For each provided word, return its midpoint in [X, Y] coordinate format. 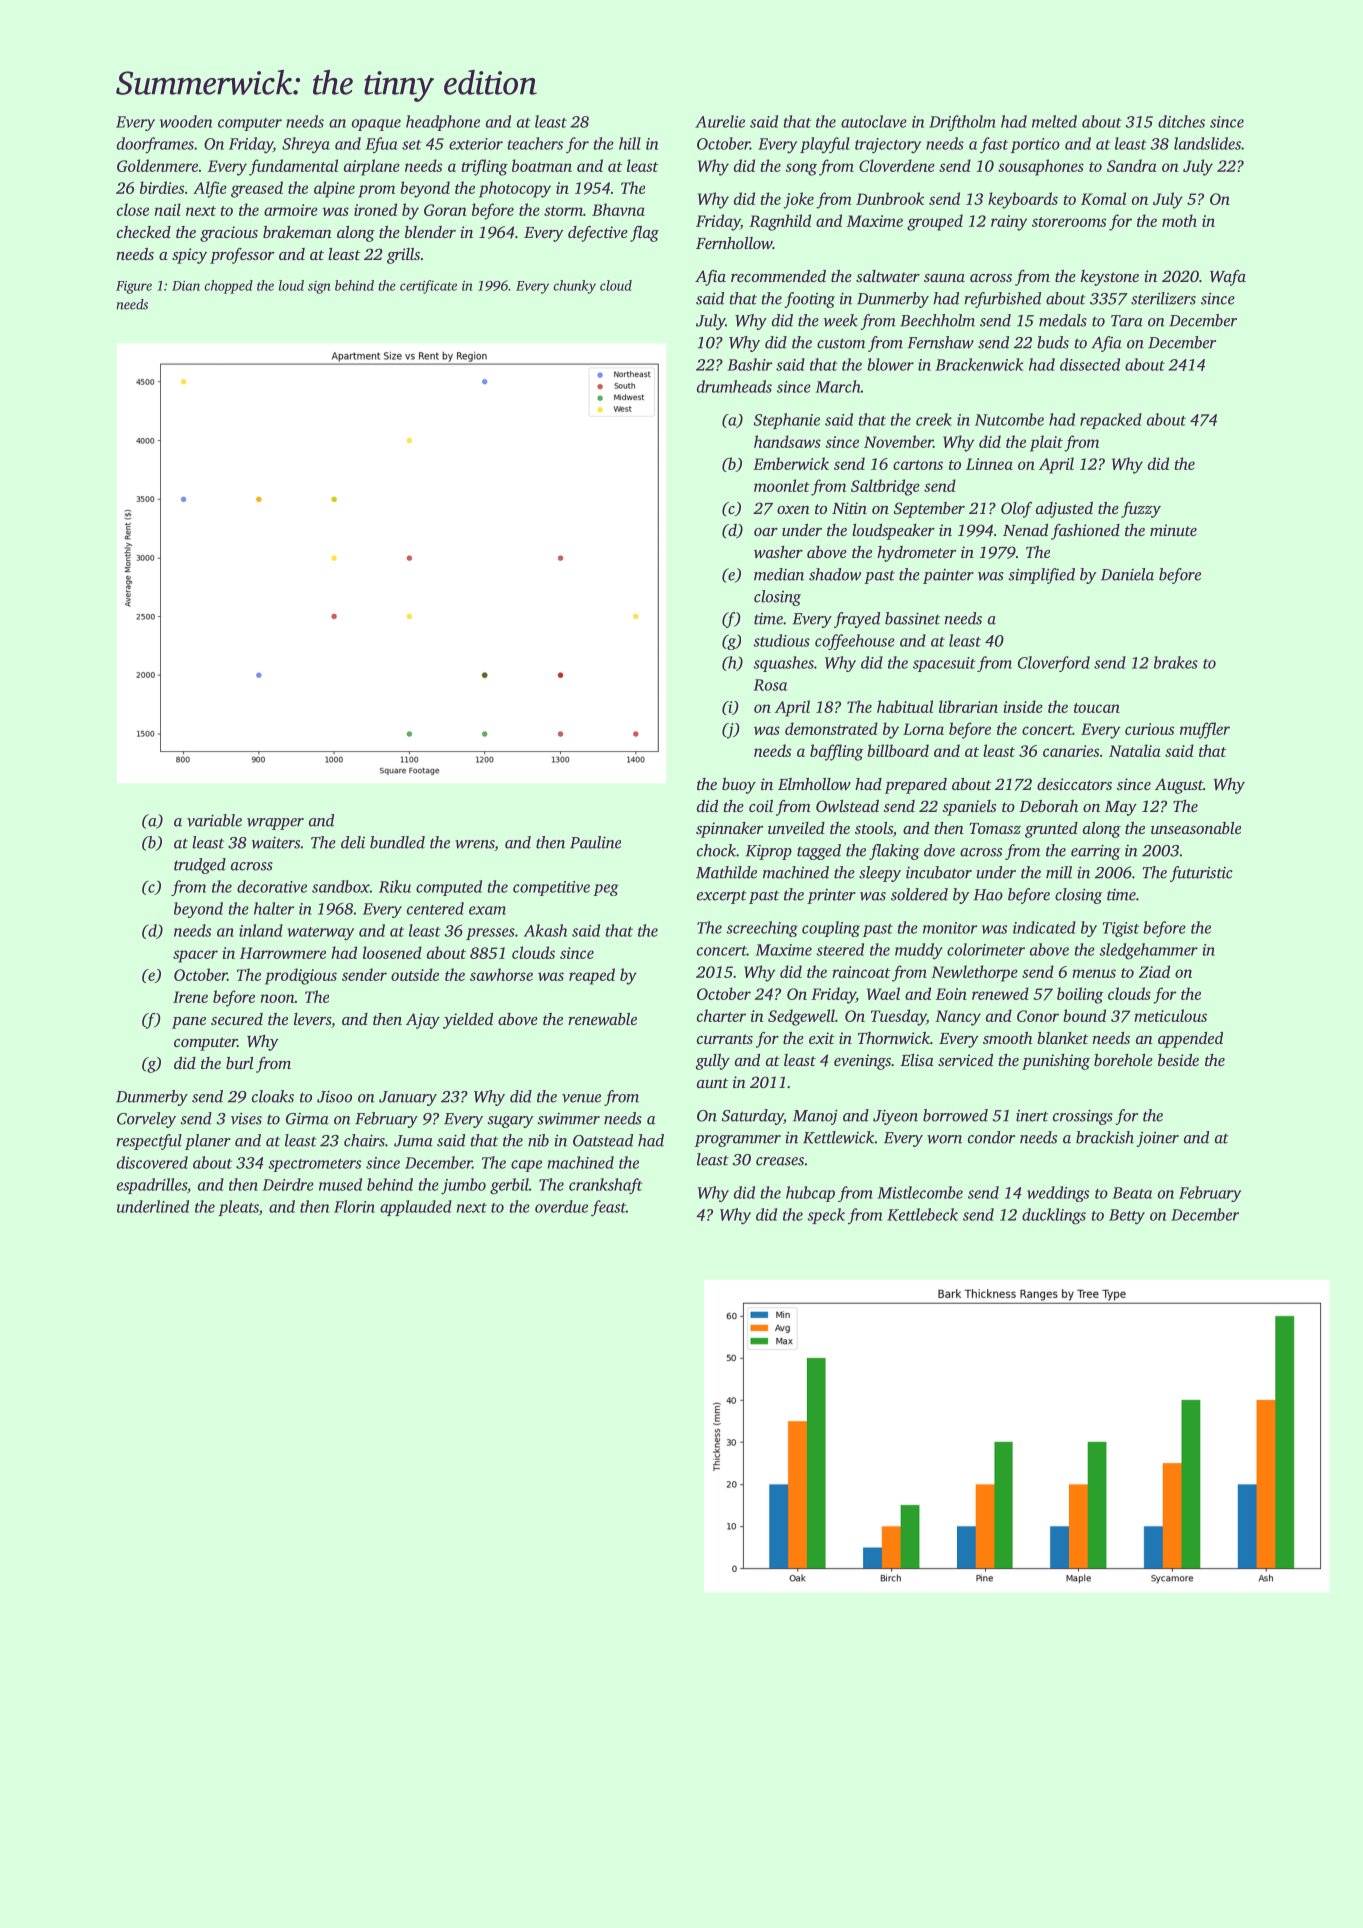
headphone [443, 123]
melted [1054, 121]
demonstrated [831, 728]
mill [1059, 872]
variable [214, 820]
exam [487, 910]
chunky [575, 287]
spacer [195, 956]
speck [826, 1216]
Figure [134, 287]
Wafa [1228, 278]
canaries [1071, 751]
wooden [186, 121]
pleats [238, 1208]
